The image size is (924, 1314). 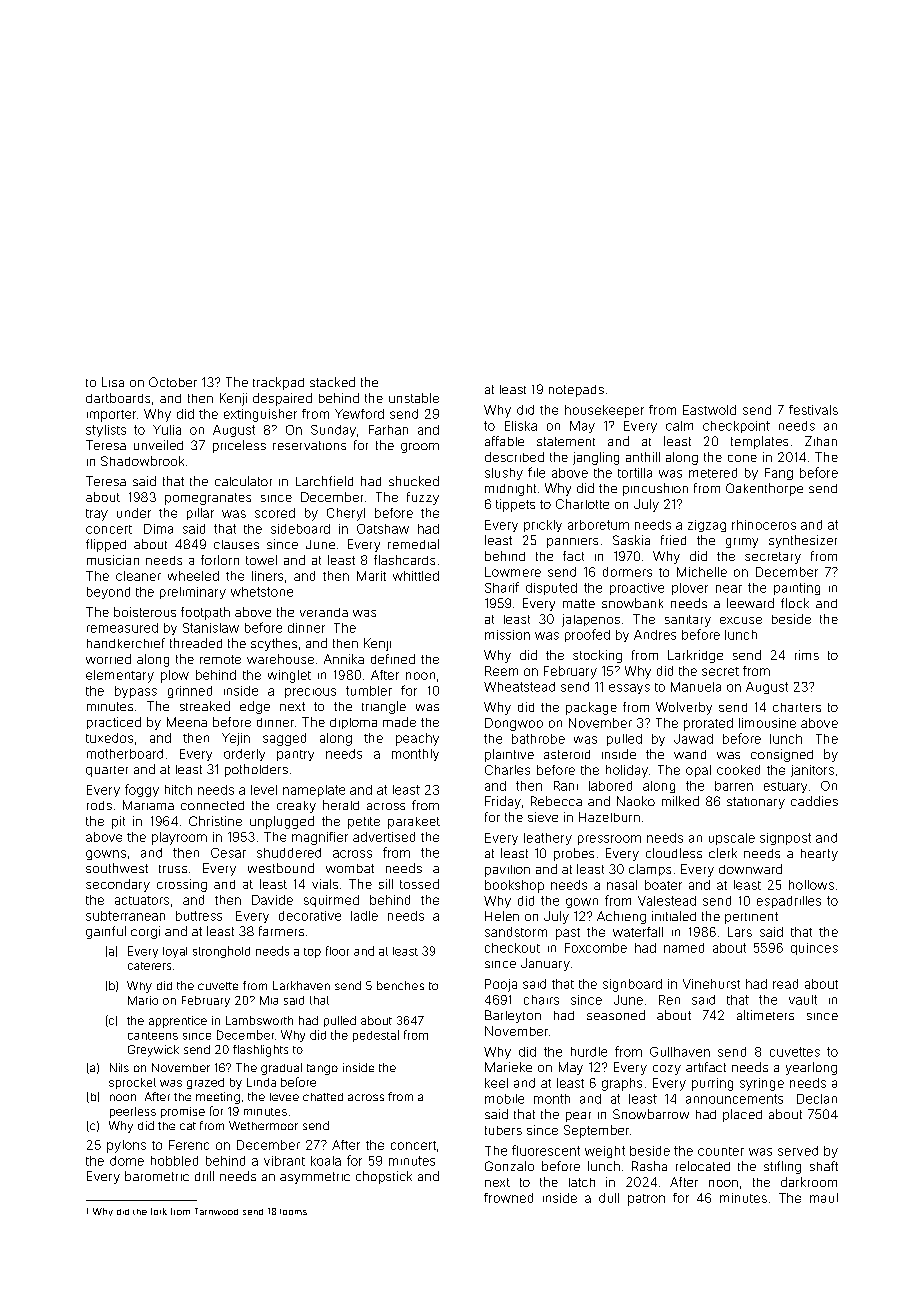 What do you see at coordinates (159, 1211) in the screenshot?
I see `fork` at bounding box center [159, 1211].
